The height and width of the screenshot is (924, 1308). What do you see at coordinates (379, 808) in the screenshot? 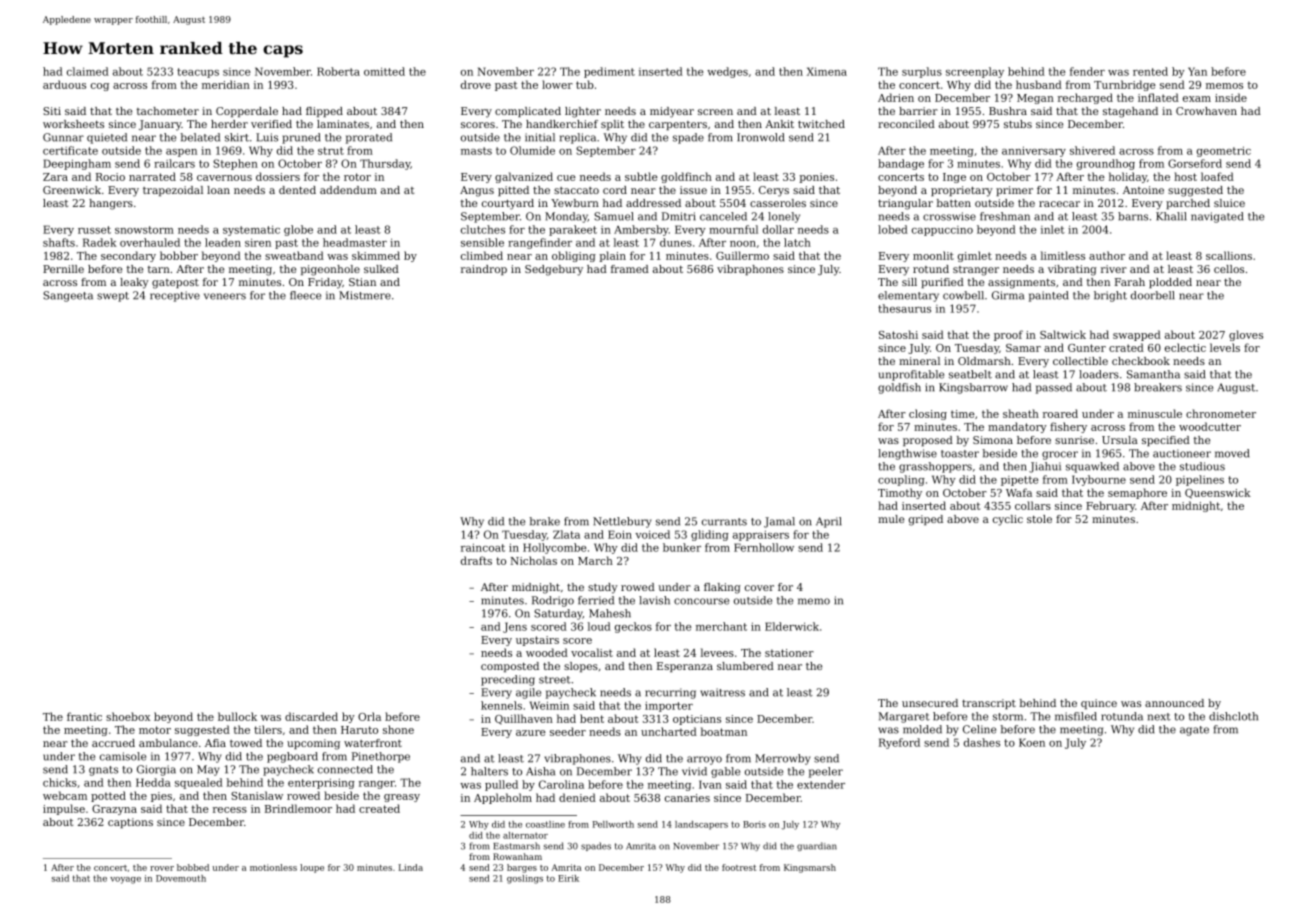
I see `created` at bounding box center [379, 808].
